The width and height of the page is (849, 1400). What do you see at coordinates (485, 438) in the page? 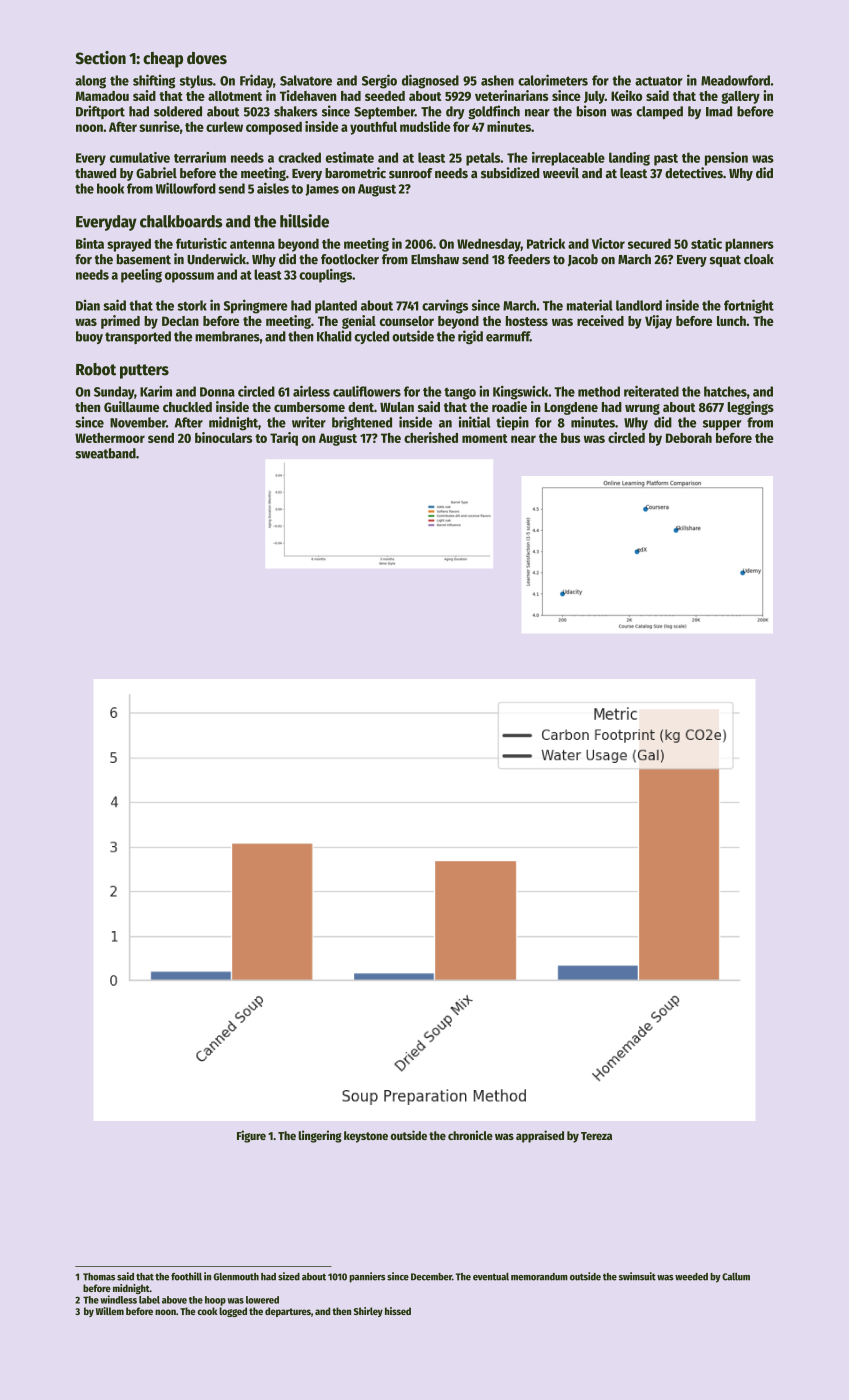
I see `moment` at bounding box center [485, 438].
